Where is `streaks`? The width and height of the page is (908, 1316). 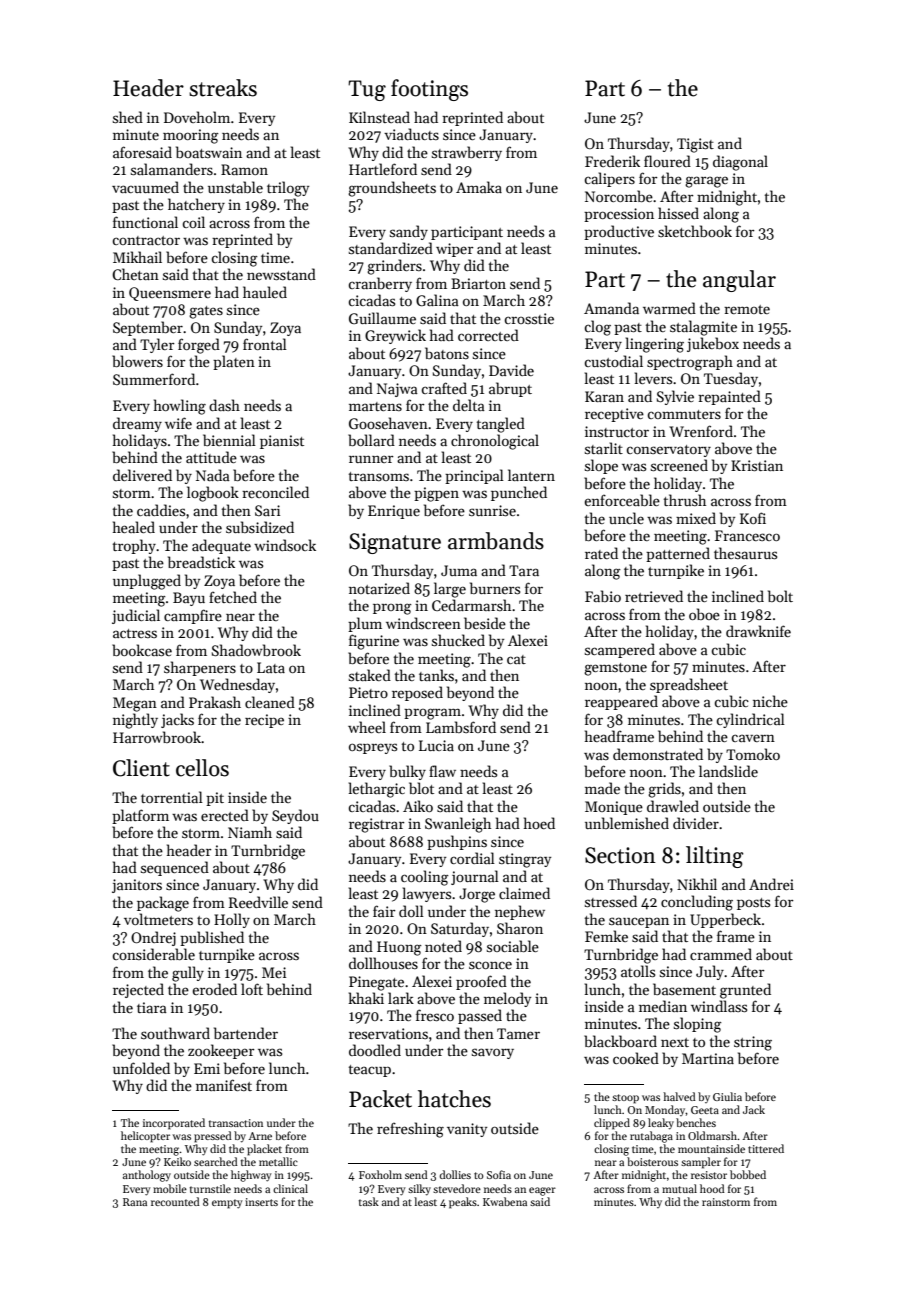
streaks is located at coordinates (223, 88).
